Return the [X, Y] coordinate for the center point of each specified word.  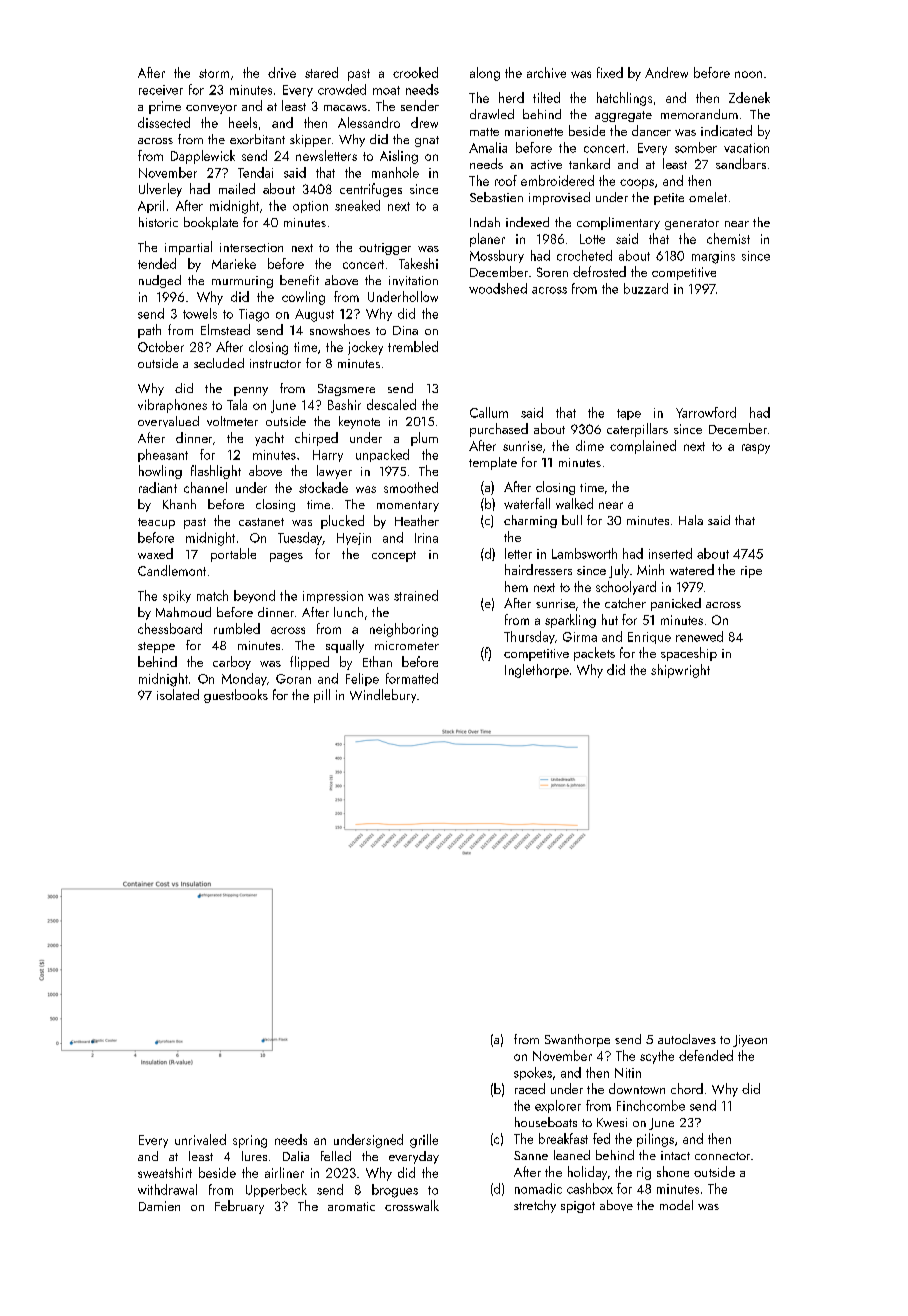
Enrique [649, 638]
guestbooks [236, 696]
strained [416, 595]
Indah [485, 222]
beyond [254, 596]
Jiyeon [750, 1041]
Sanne [531, 1155]
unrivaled [200, 1139]
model [676, 1205]
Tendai [255, 172]
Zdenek [749, 97]
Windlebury [383, 696]
